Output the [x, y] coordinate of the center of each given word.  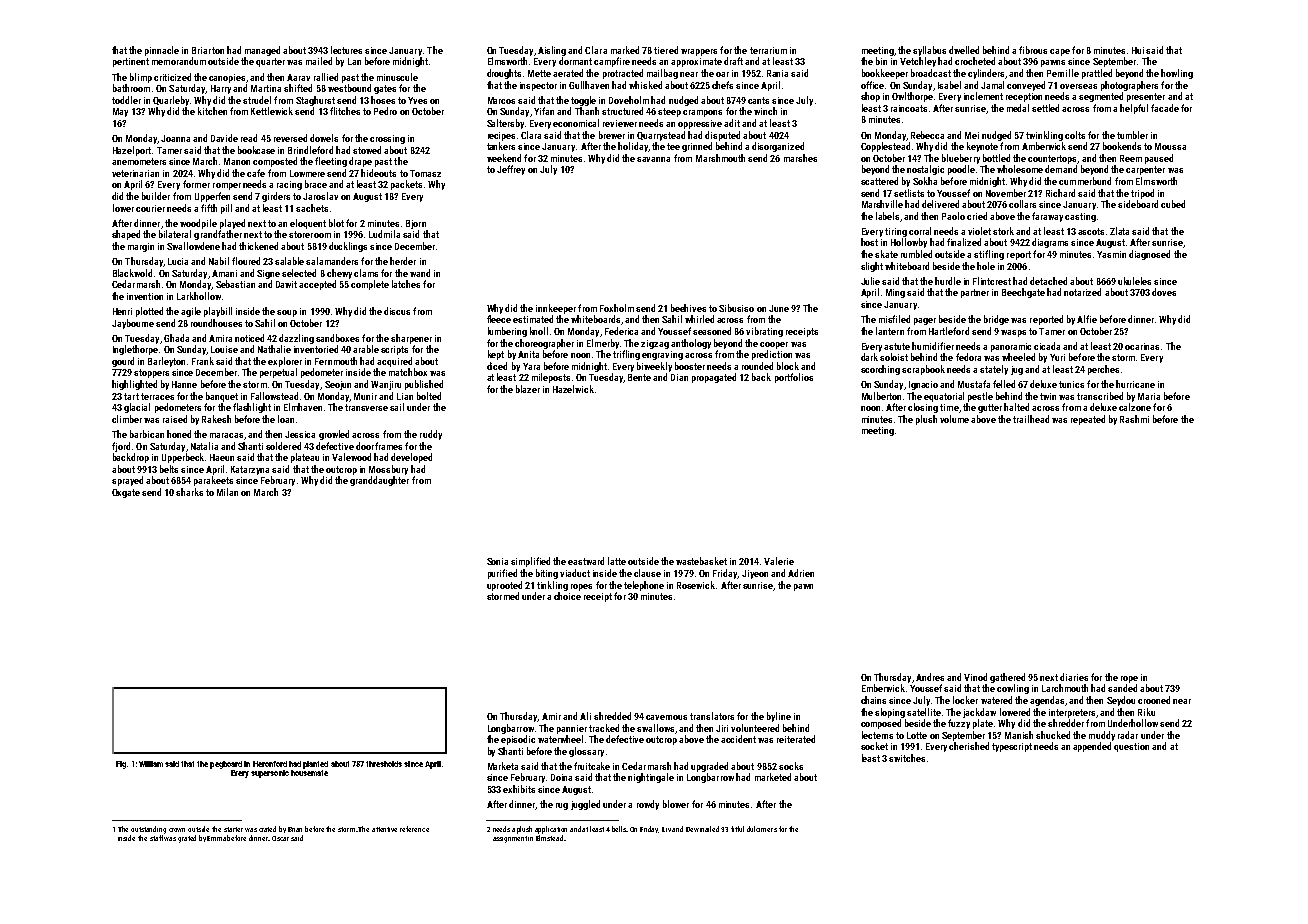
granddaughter [379, 481]
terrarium [768, 50]
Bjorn [416, 224]
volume [954, 419]
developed [411, 458]
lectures [346, 50]
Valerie [779, 561]
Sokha [925, 181]
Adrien [801, 573]
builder [156, 196]
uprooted [504, 586]
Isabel [949, 85]
